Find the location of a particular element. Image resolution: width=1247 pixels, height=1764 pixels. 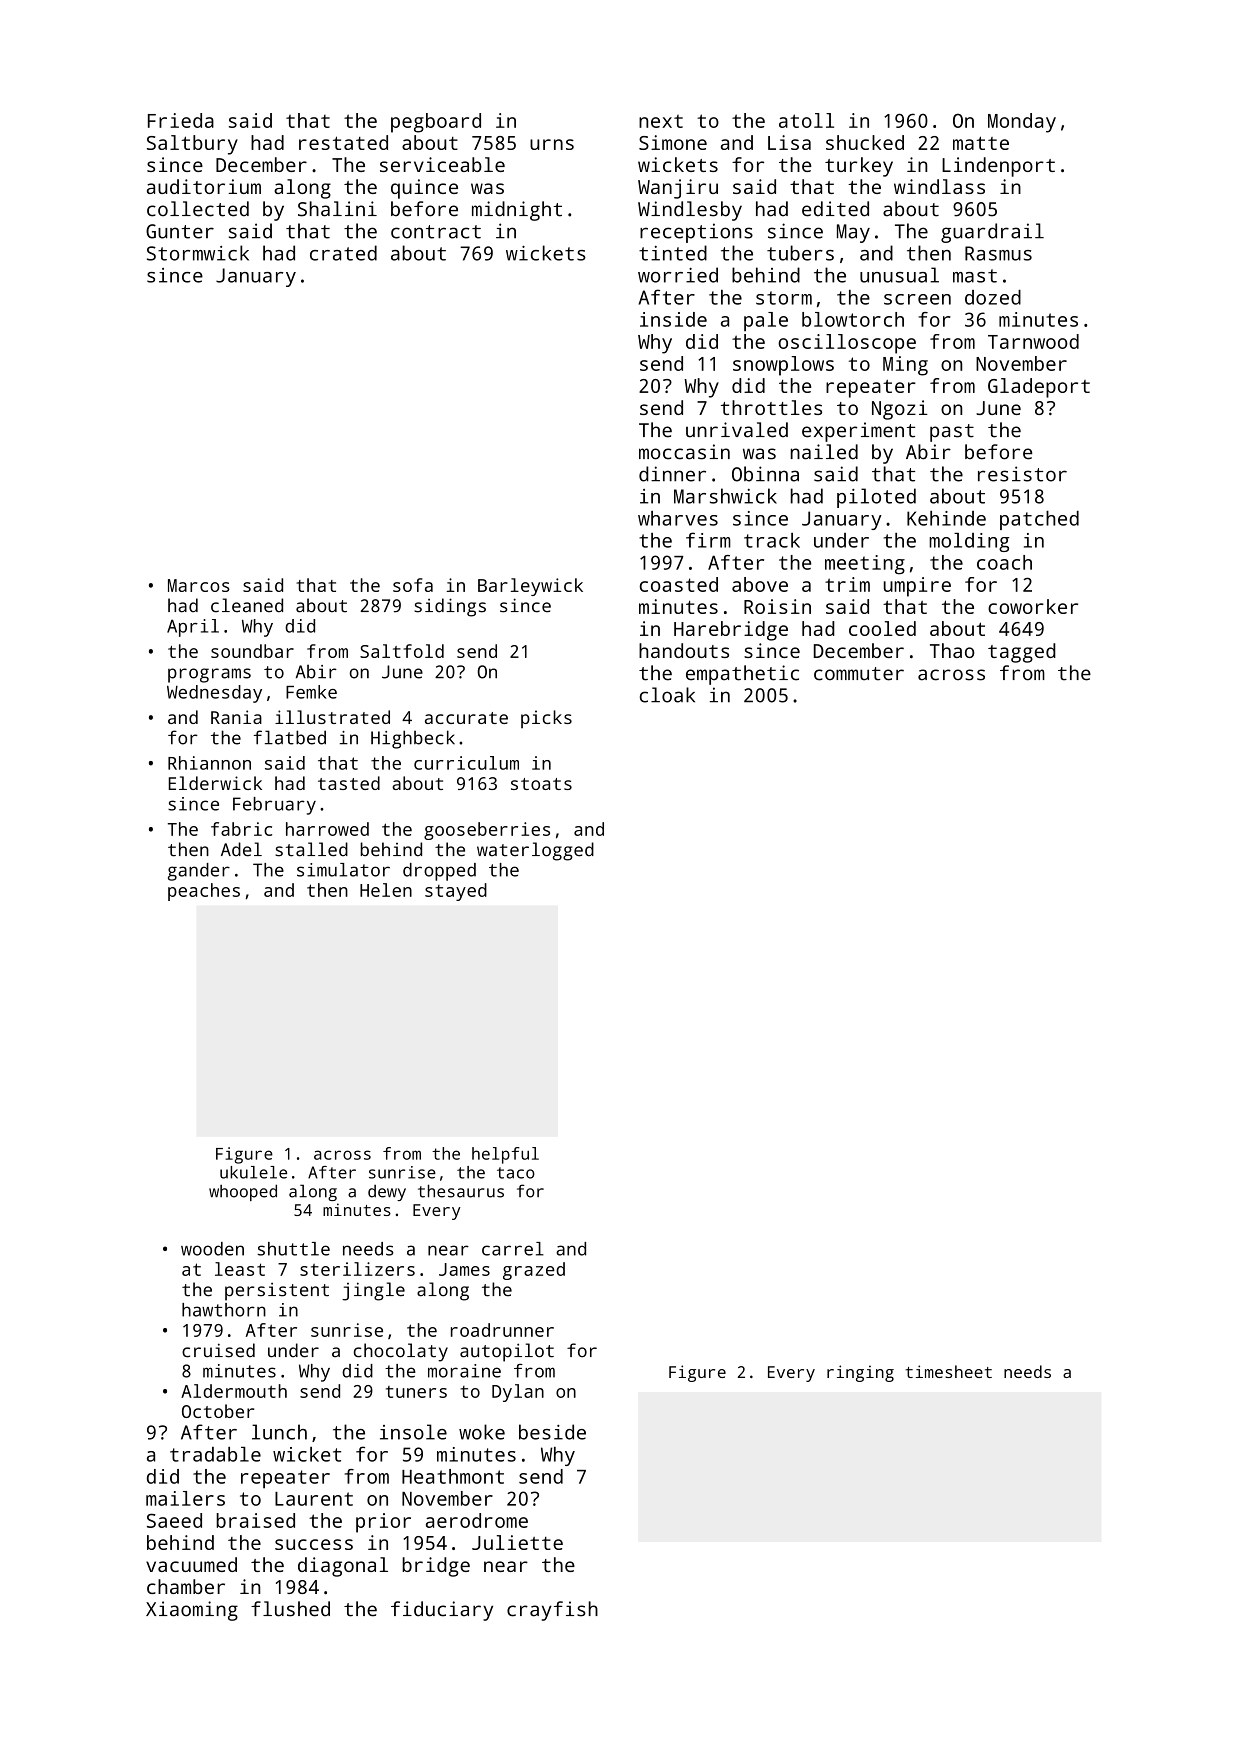

restated is located at coordinates (343, 142).
